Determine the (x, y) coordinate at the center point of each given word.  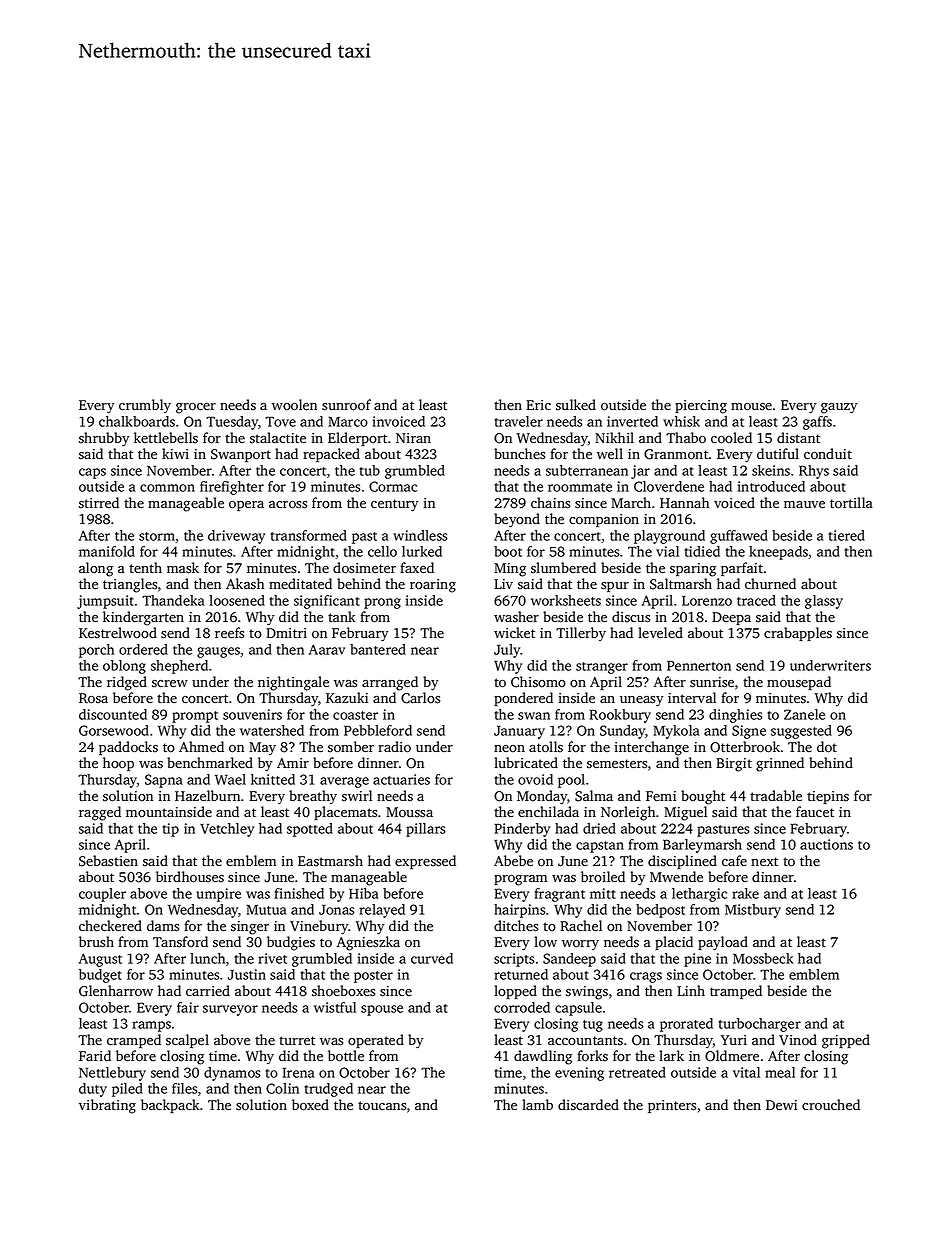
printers (672, 1106)
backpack (170, 1106)
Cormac (393, 486)
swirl (357, 796)
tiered (847, 535)
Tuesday (232, 423)
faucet (815, 811)
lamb (537, 1104)
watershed (272, 730)
